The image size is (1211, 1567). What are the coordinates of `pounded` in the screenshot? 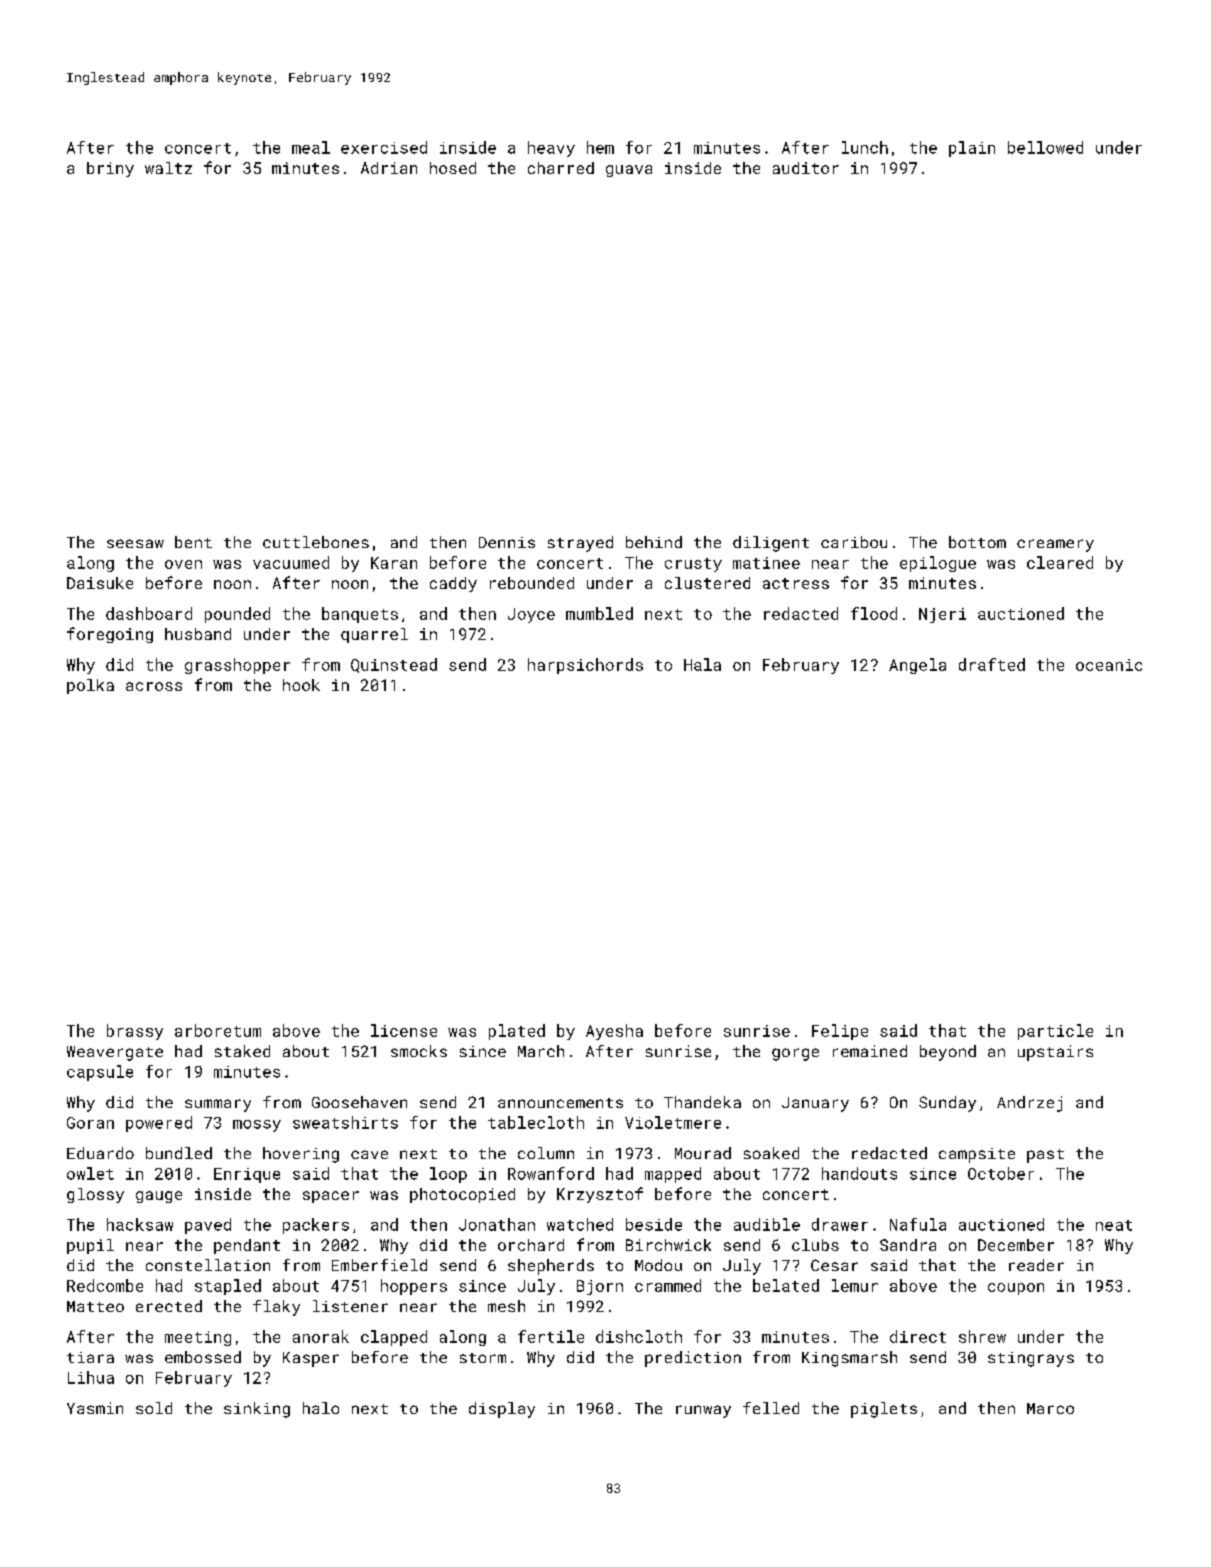 It's located at (237, 615).
